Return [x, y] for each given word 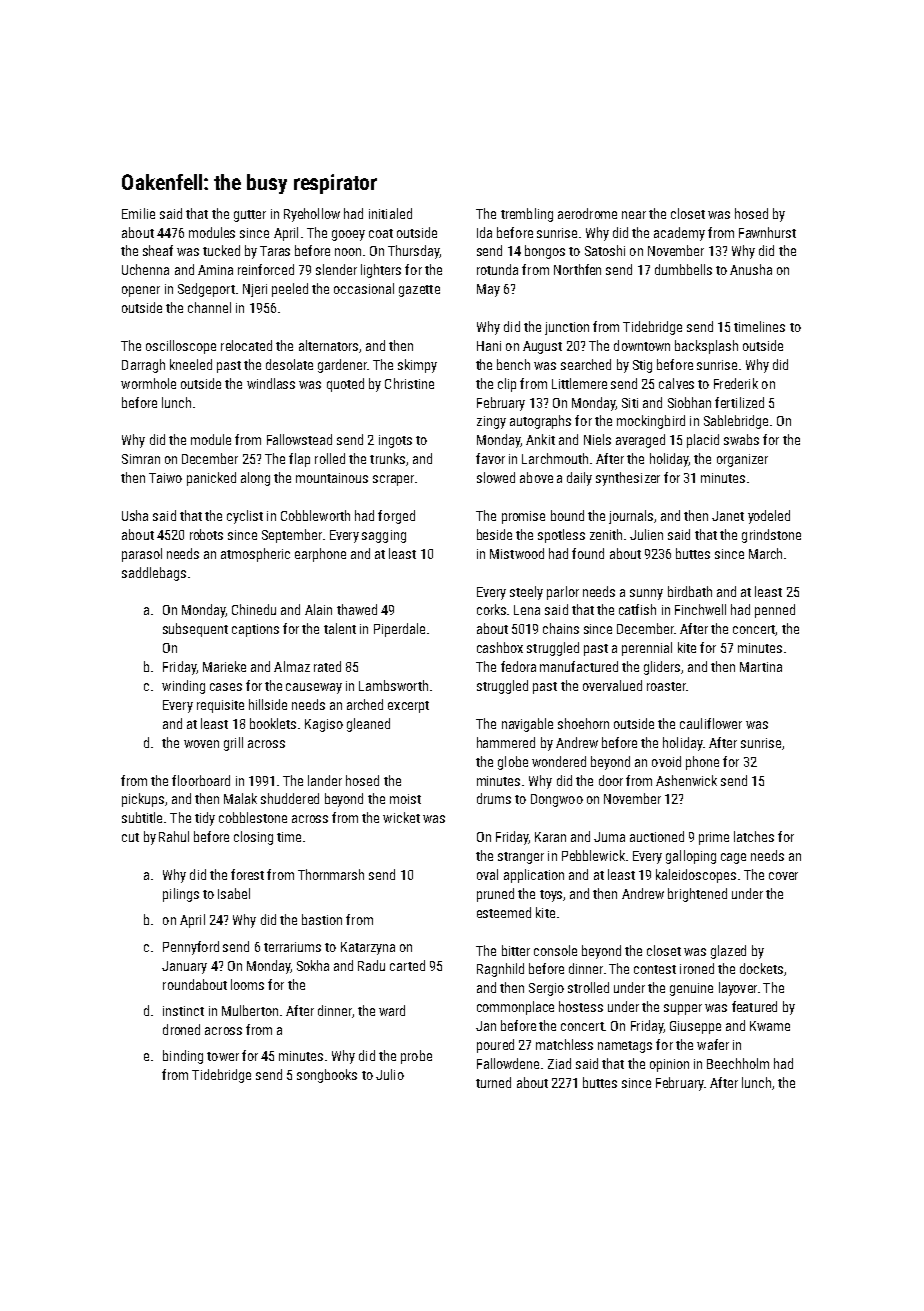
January [184, 967]
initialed [390, 213]
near [634, 215]
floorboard [201, 780]
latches [754, 836]
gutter [250, 216]
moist [405, 799]
